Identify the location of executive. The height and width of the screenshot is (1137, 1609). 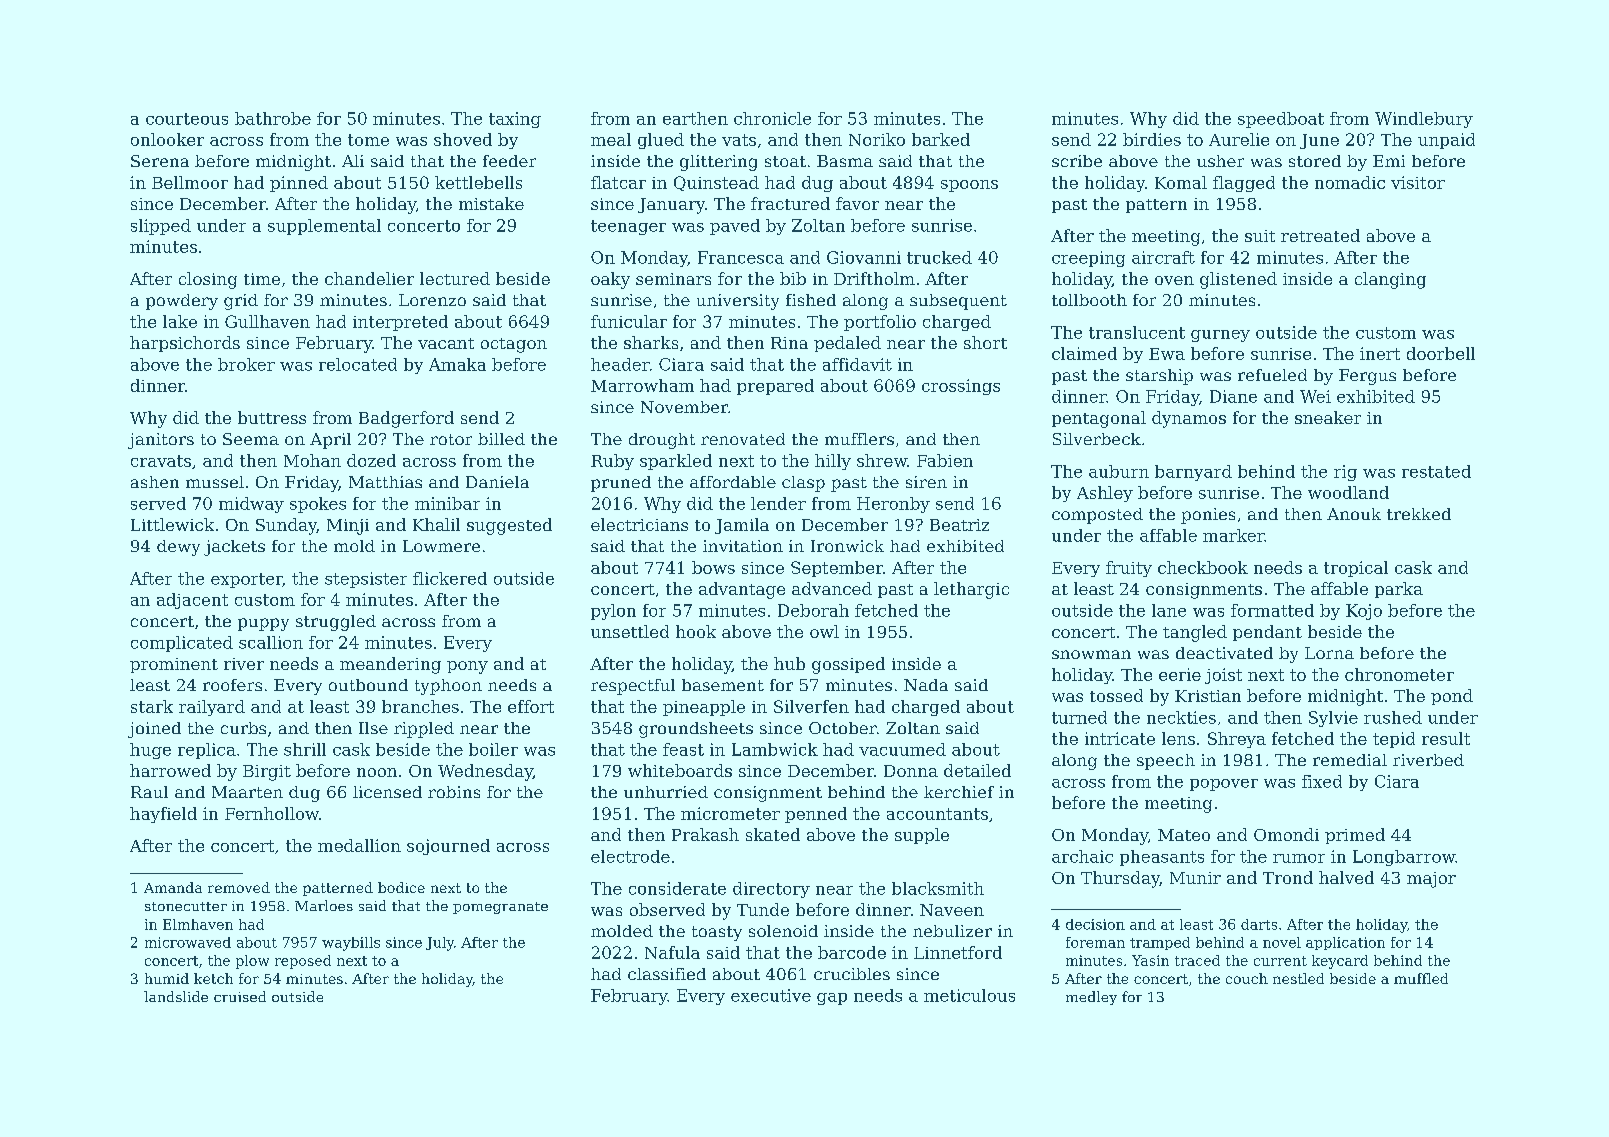
(771, 995).
